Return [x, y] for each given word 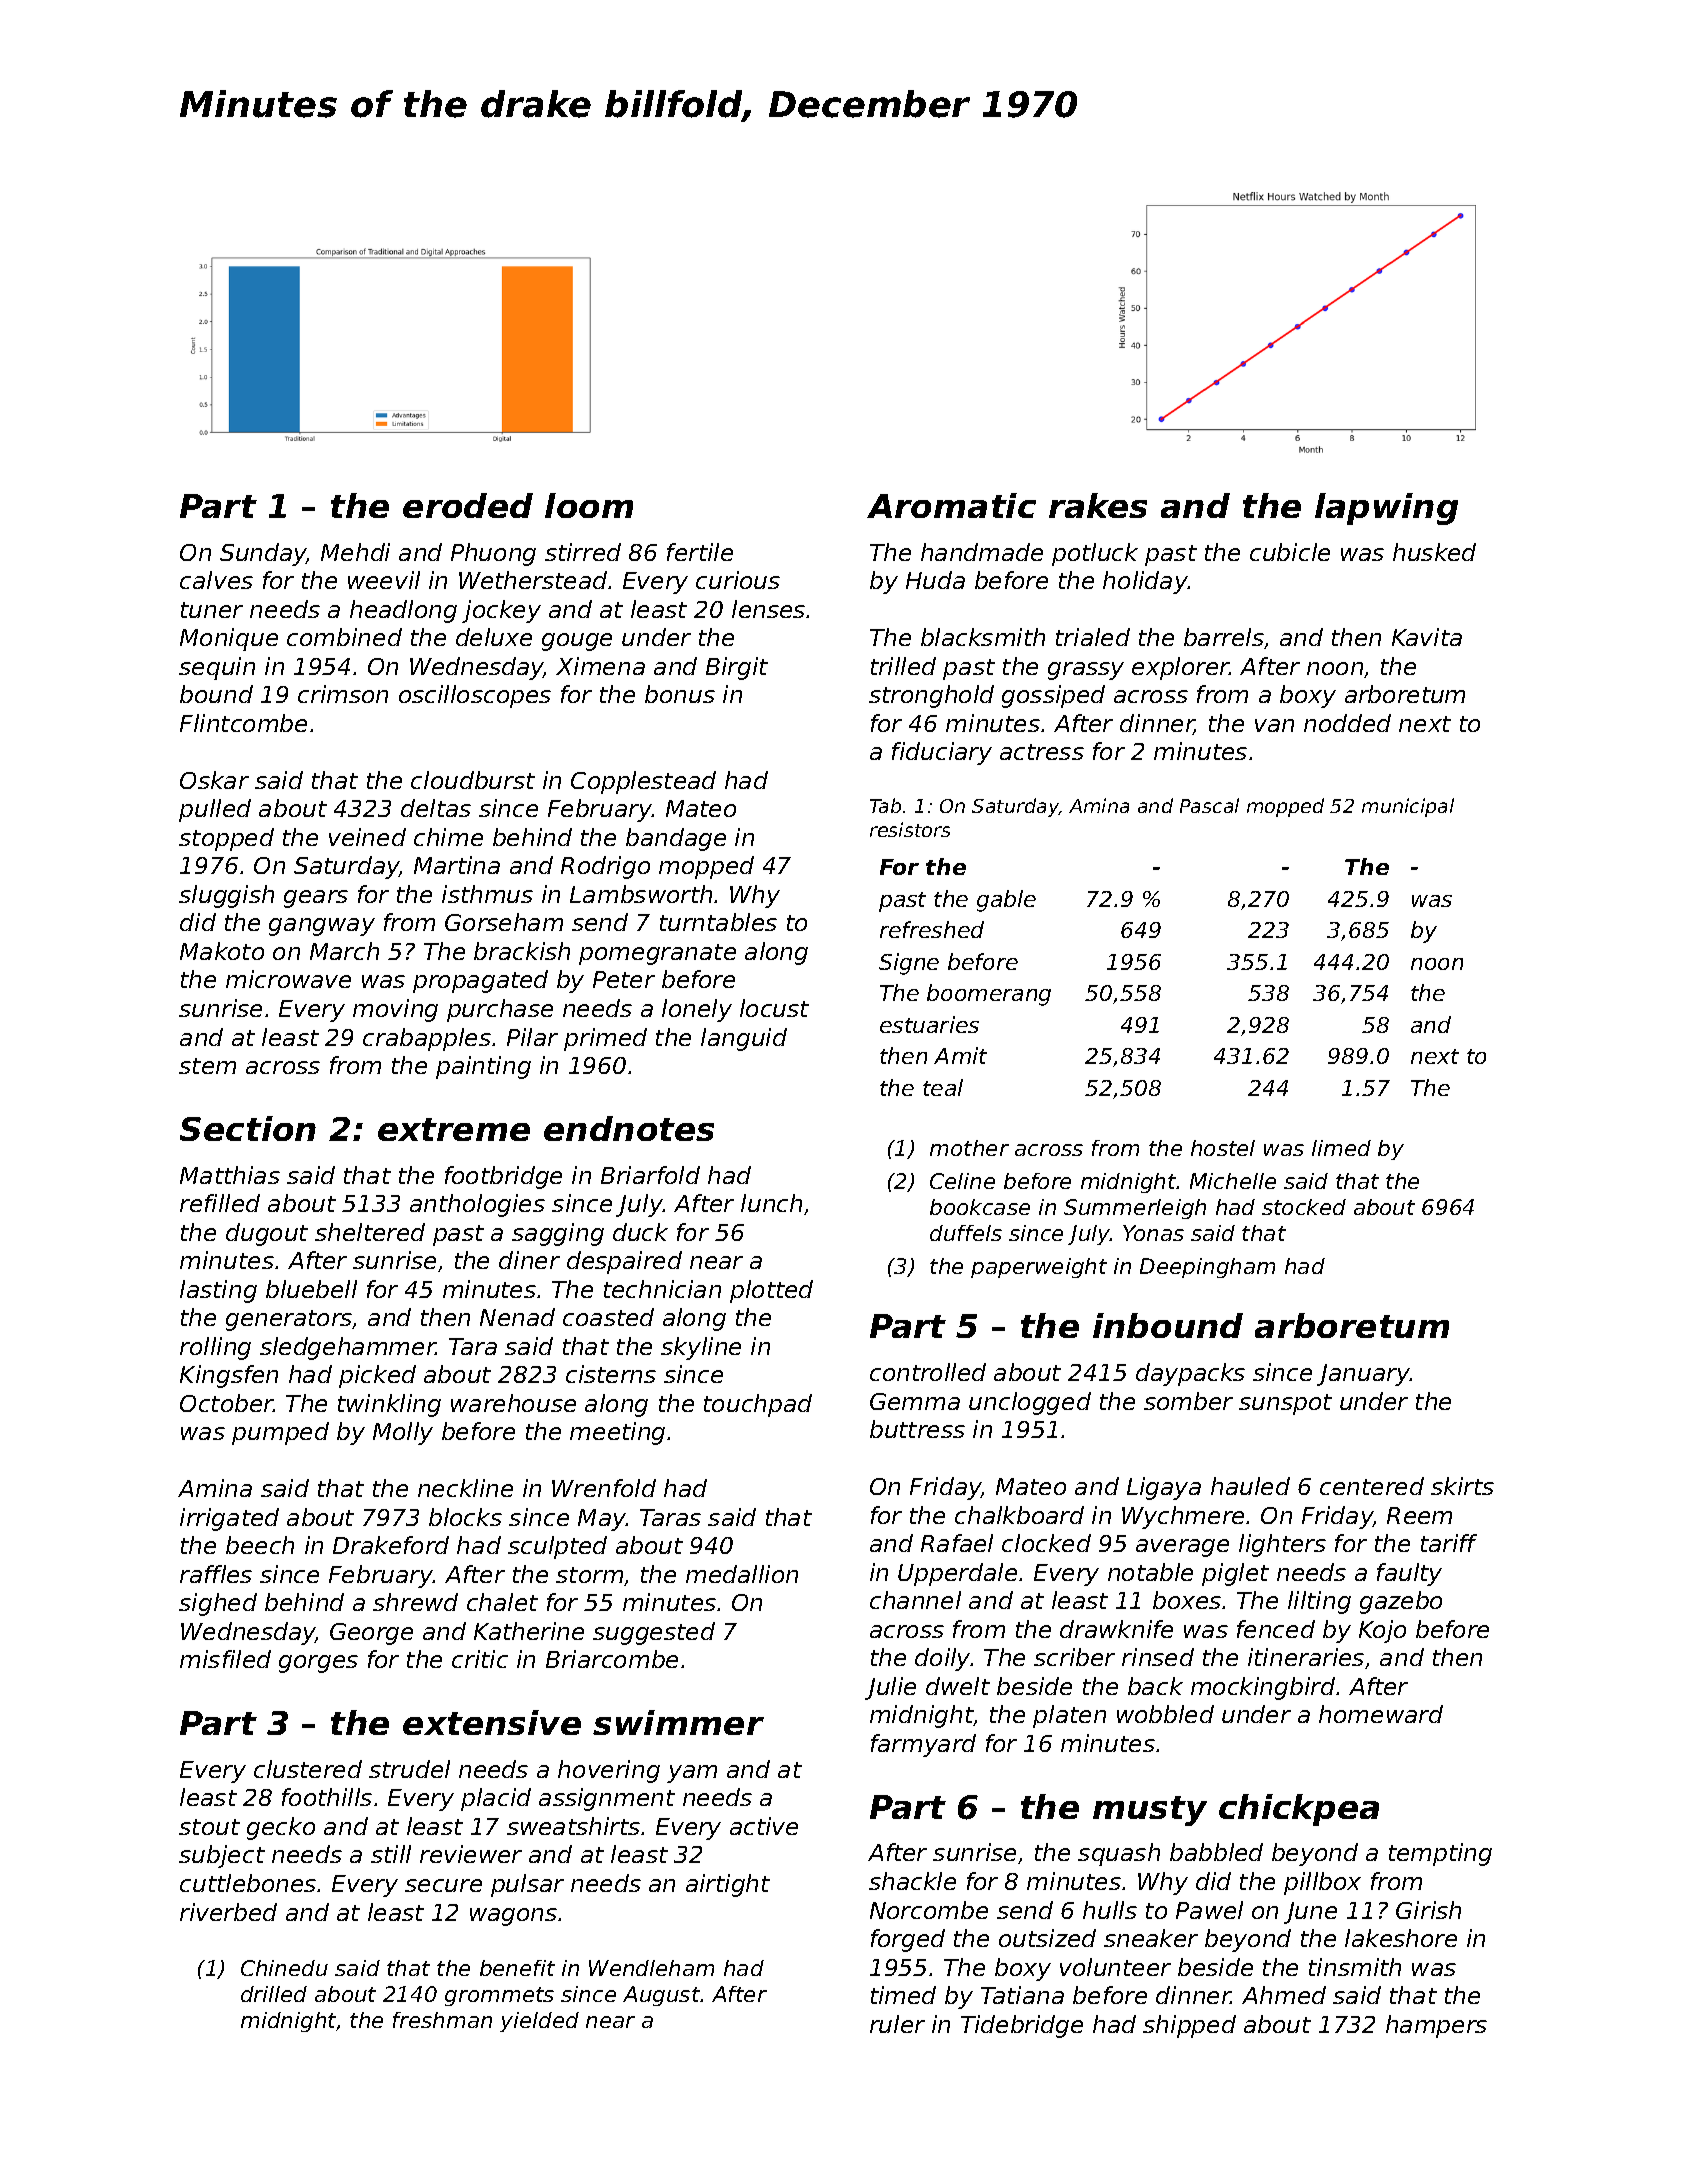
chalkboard [1019, 1515]
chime [448, 837]
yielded [539, 2022]
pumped [280, 1433]
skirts [1462, 1486]
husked [1434, 552]
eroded [468, 505]
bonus [680, 694]
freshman [442, 2020]
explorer [1180, 668]
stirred [583, 552]
